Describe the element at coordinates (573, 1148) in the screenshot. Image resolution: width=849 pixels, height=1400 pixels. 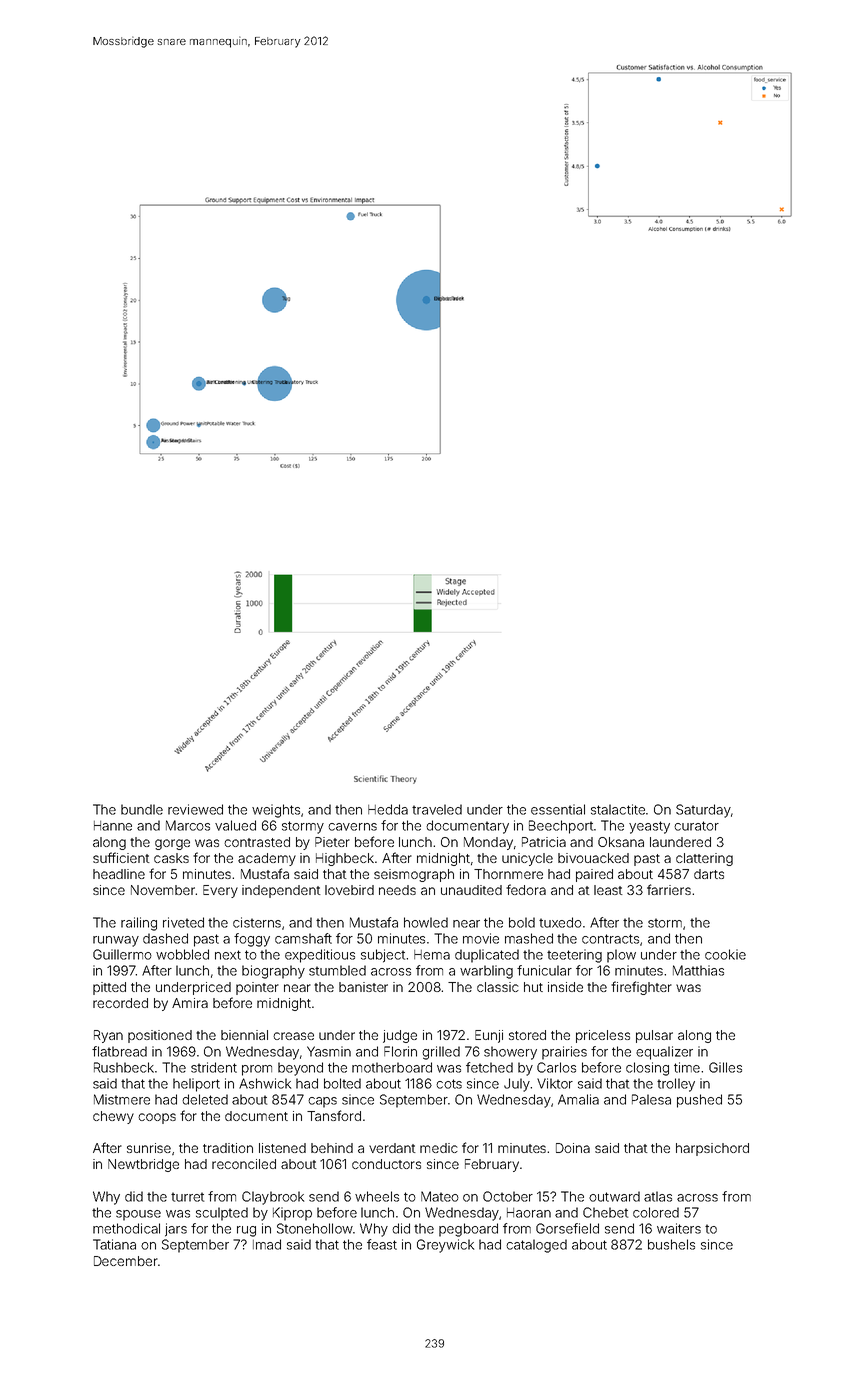
I see `Doina` at that location.
